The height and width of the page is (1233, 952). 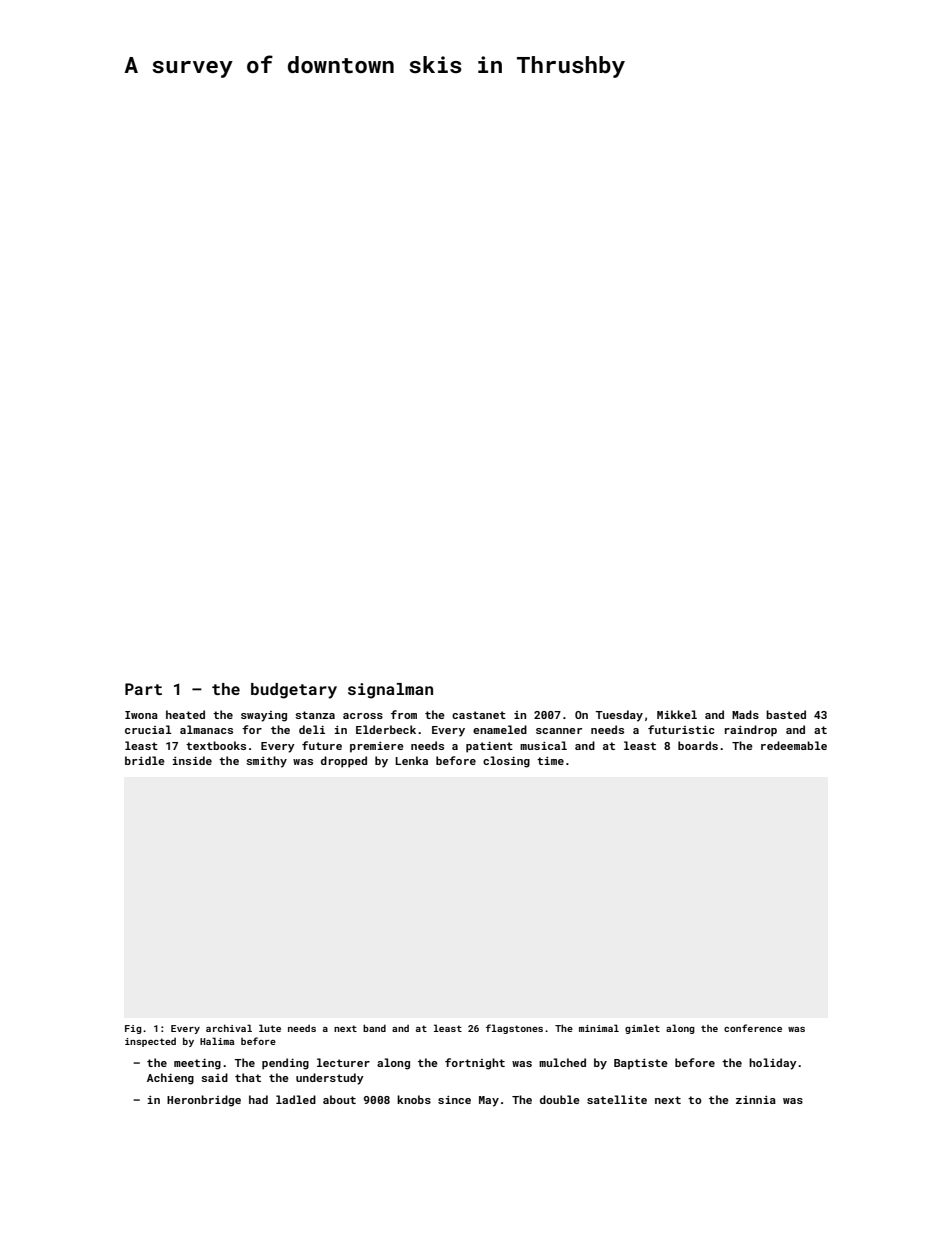 What do you see at coordinates (599, 1028) in the page?
I see `minimal` at bounding box center [599, 1028].
